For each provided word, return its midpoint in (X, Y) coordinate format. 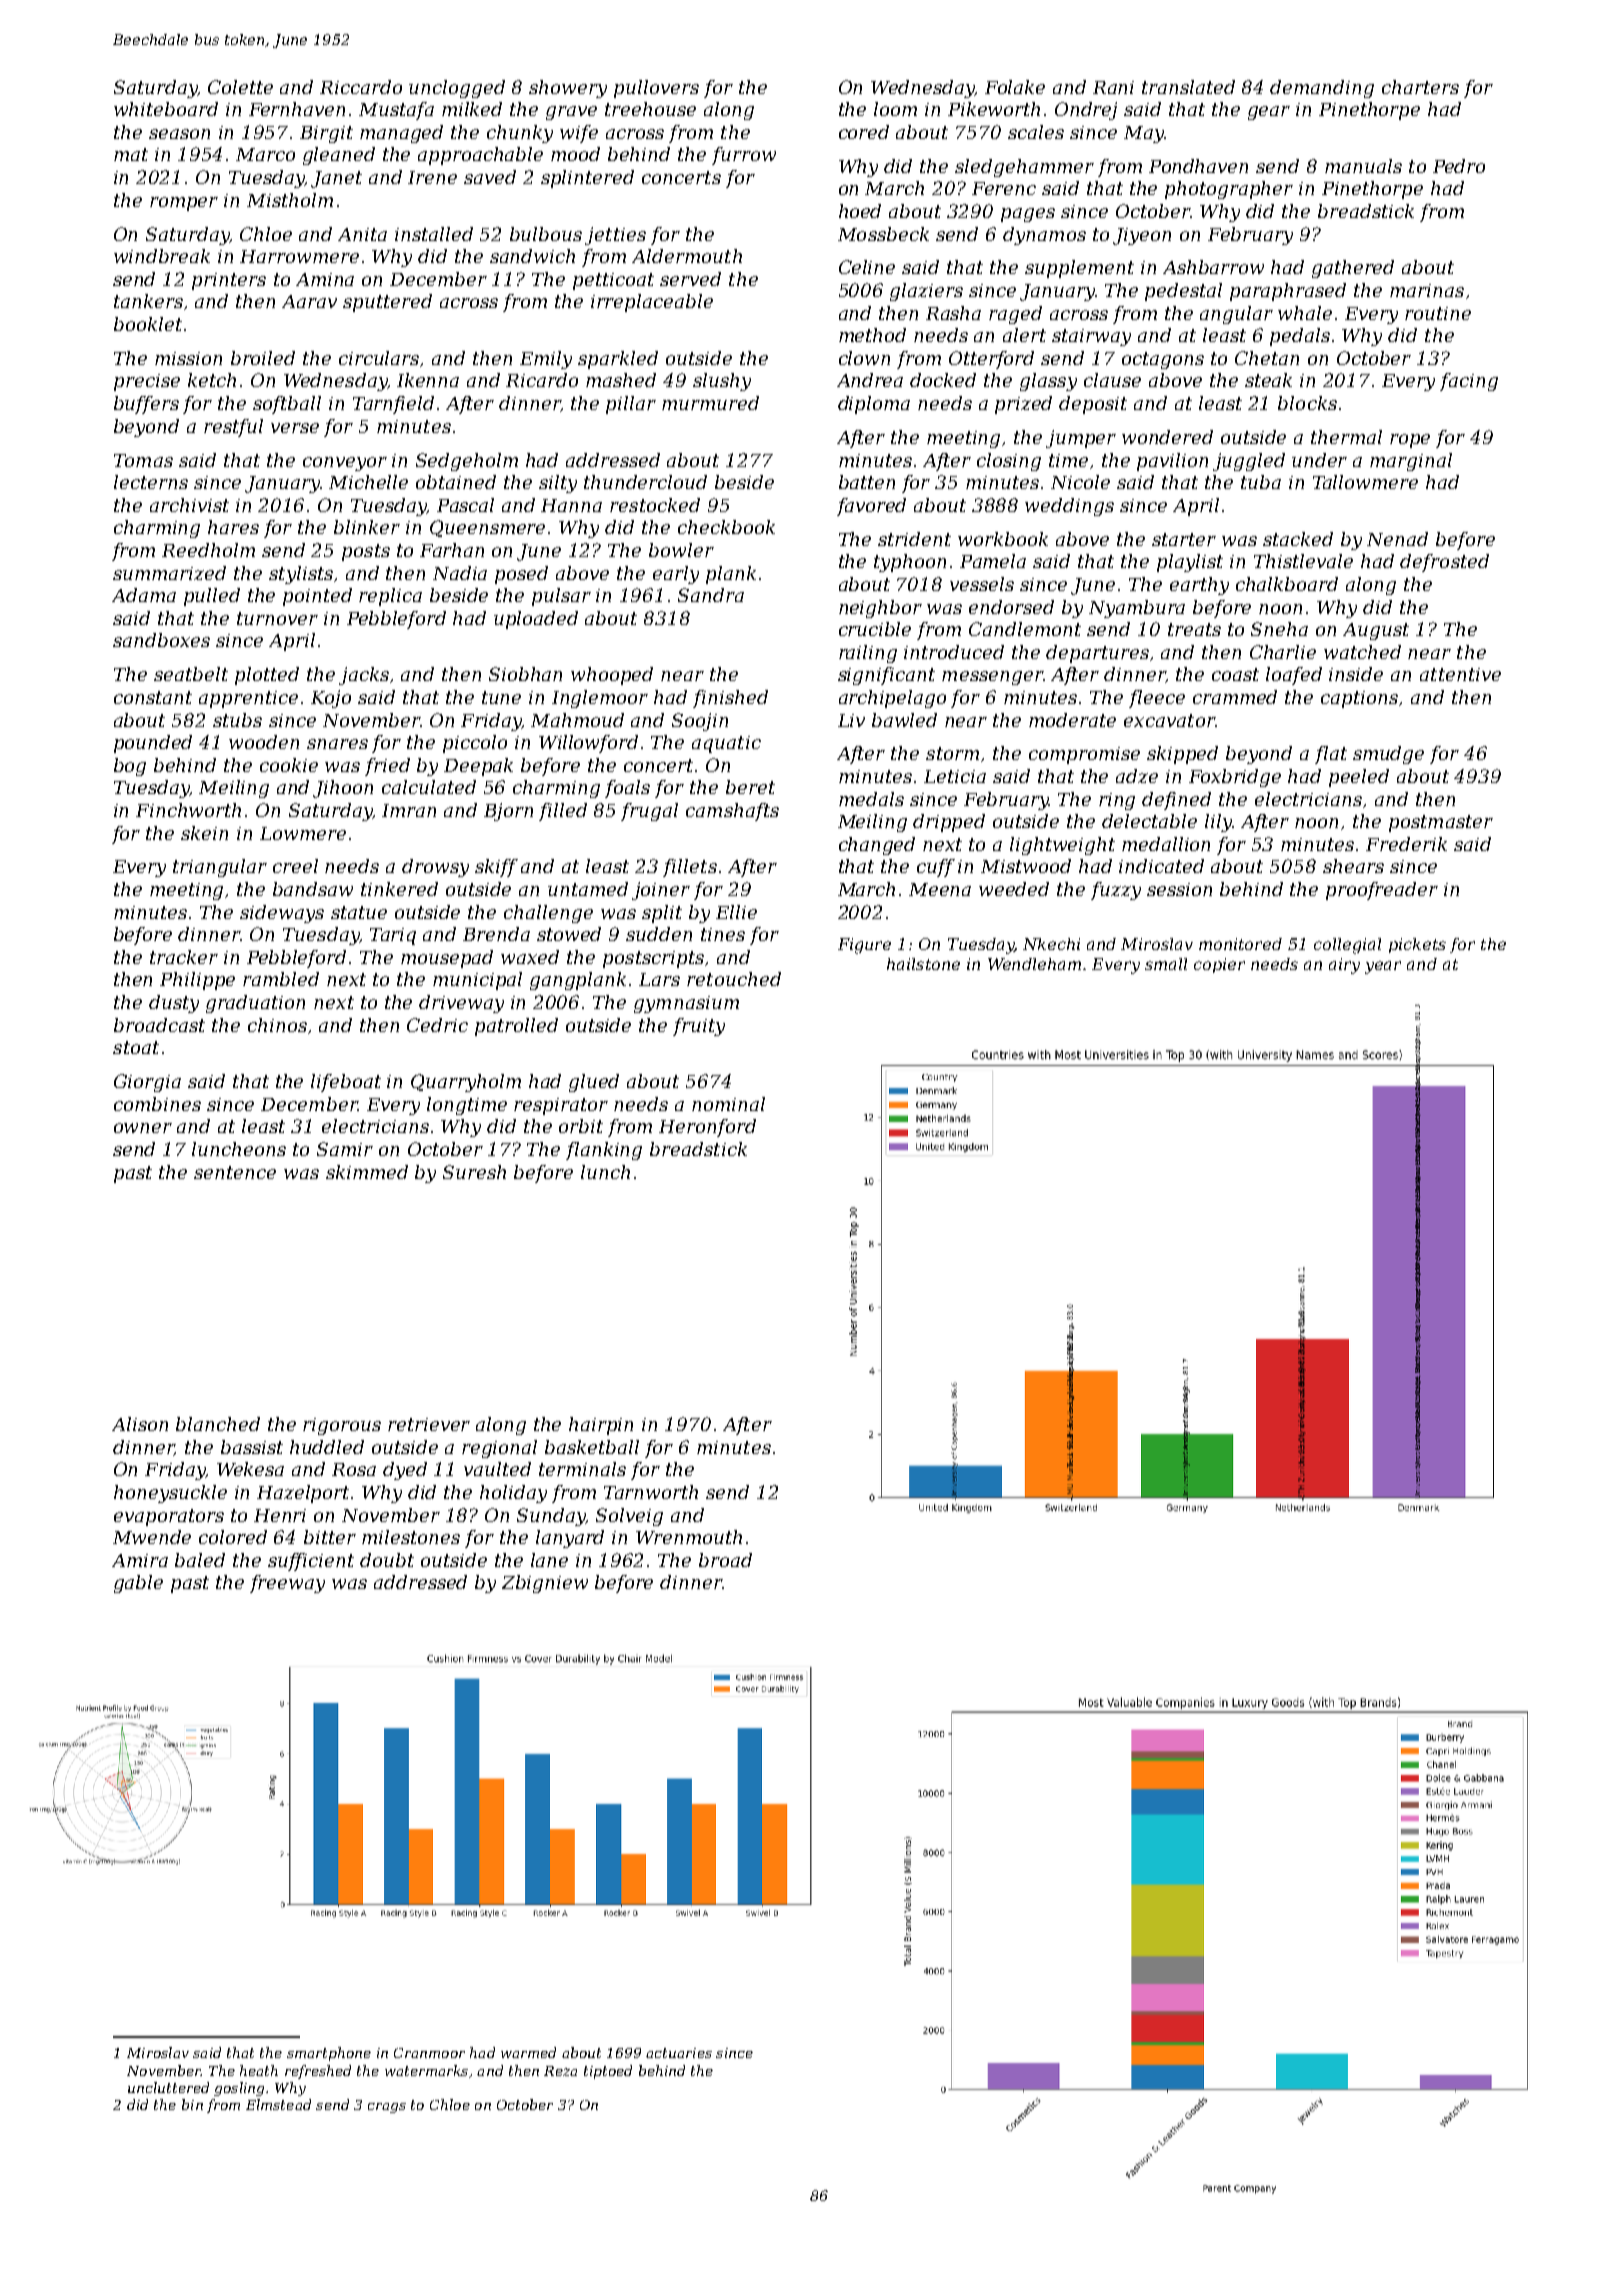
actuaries (679, 2053)
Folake (1015, 87)
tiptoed (608, 2072)
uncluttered (168, 2087)
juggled (1249, 462)
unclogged (457, 89)
